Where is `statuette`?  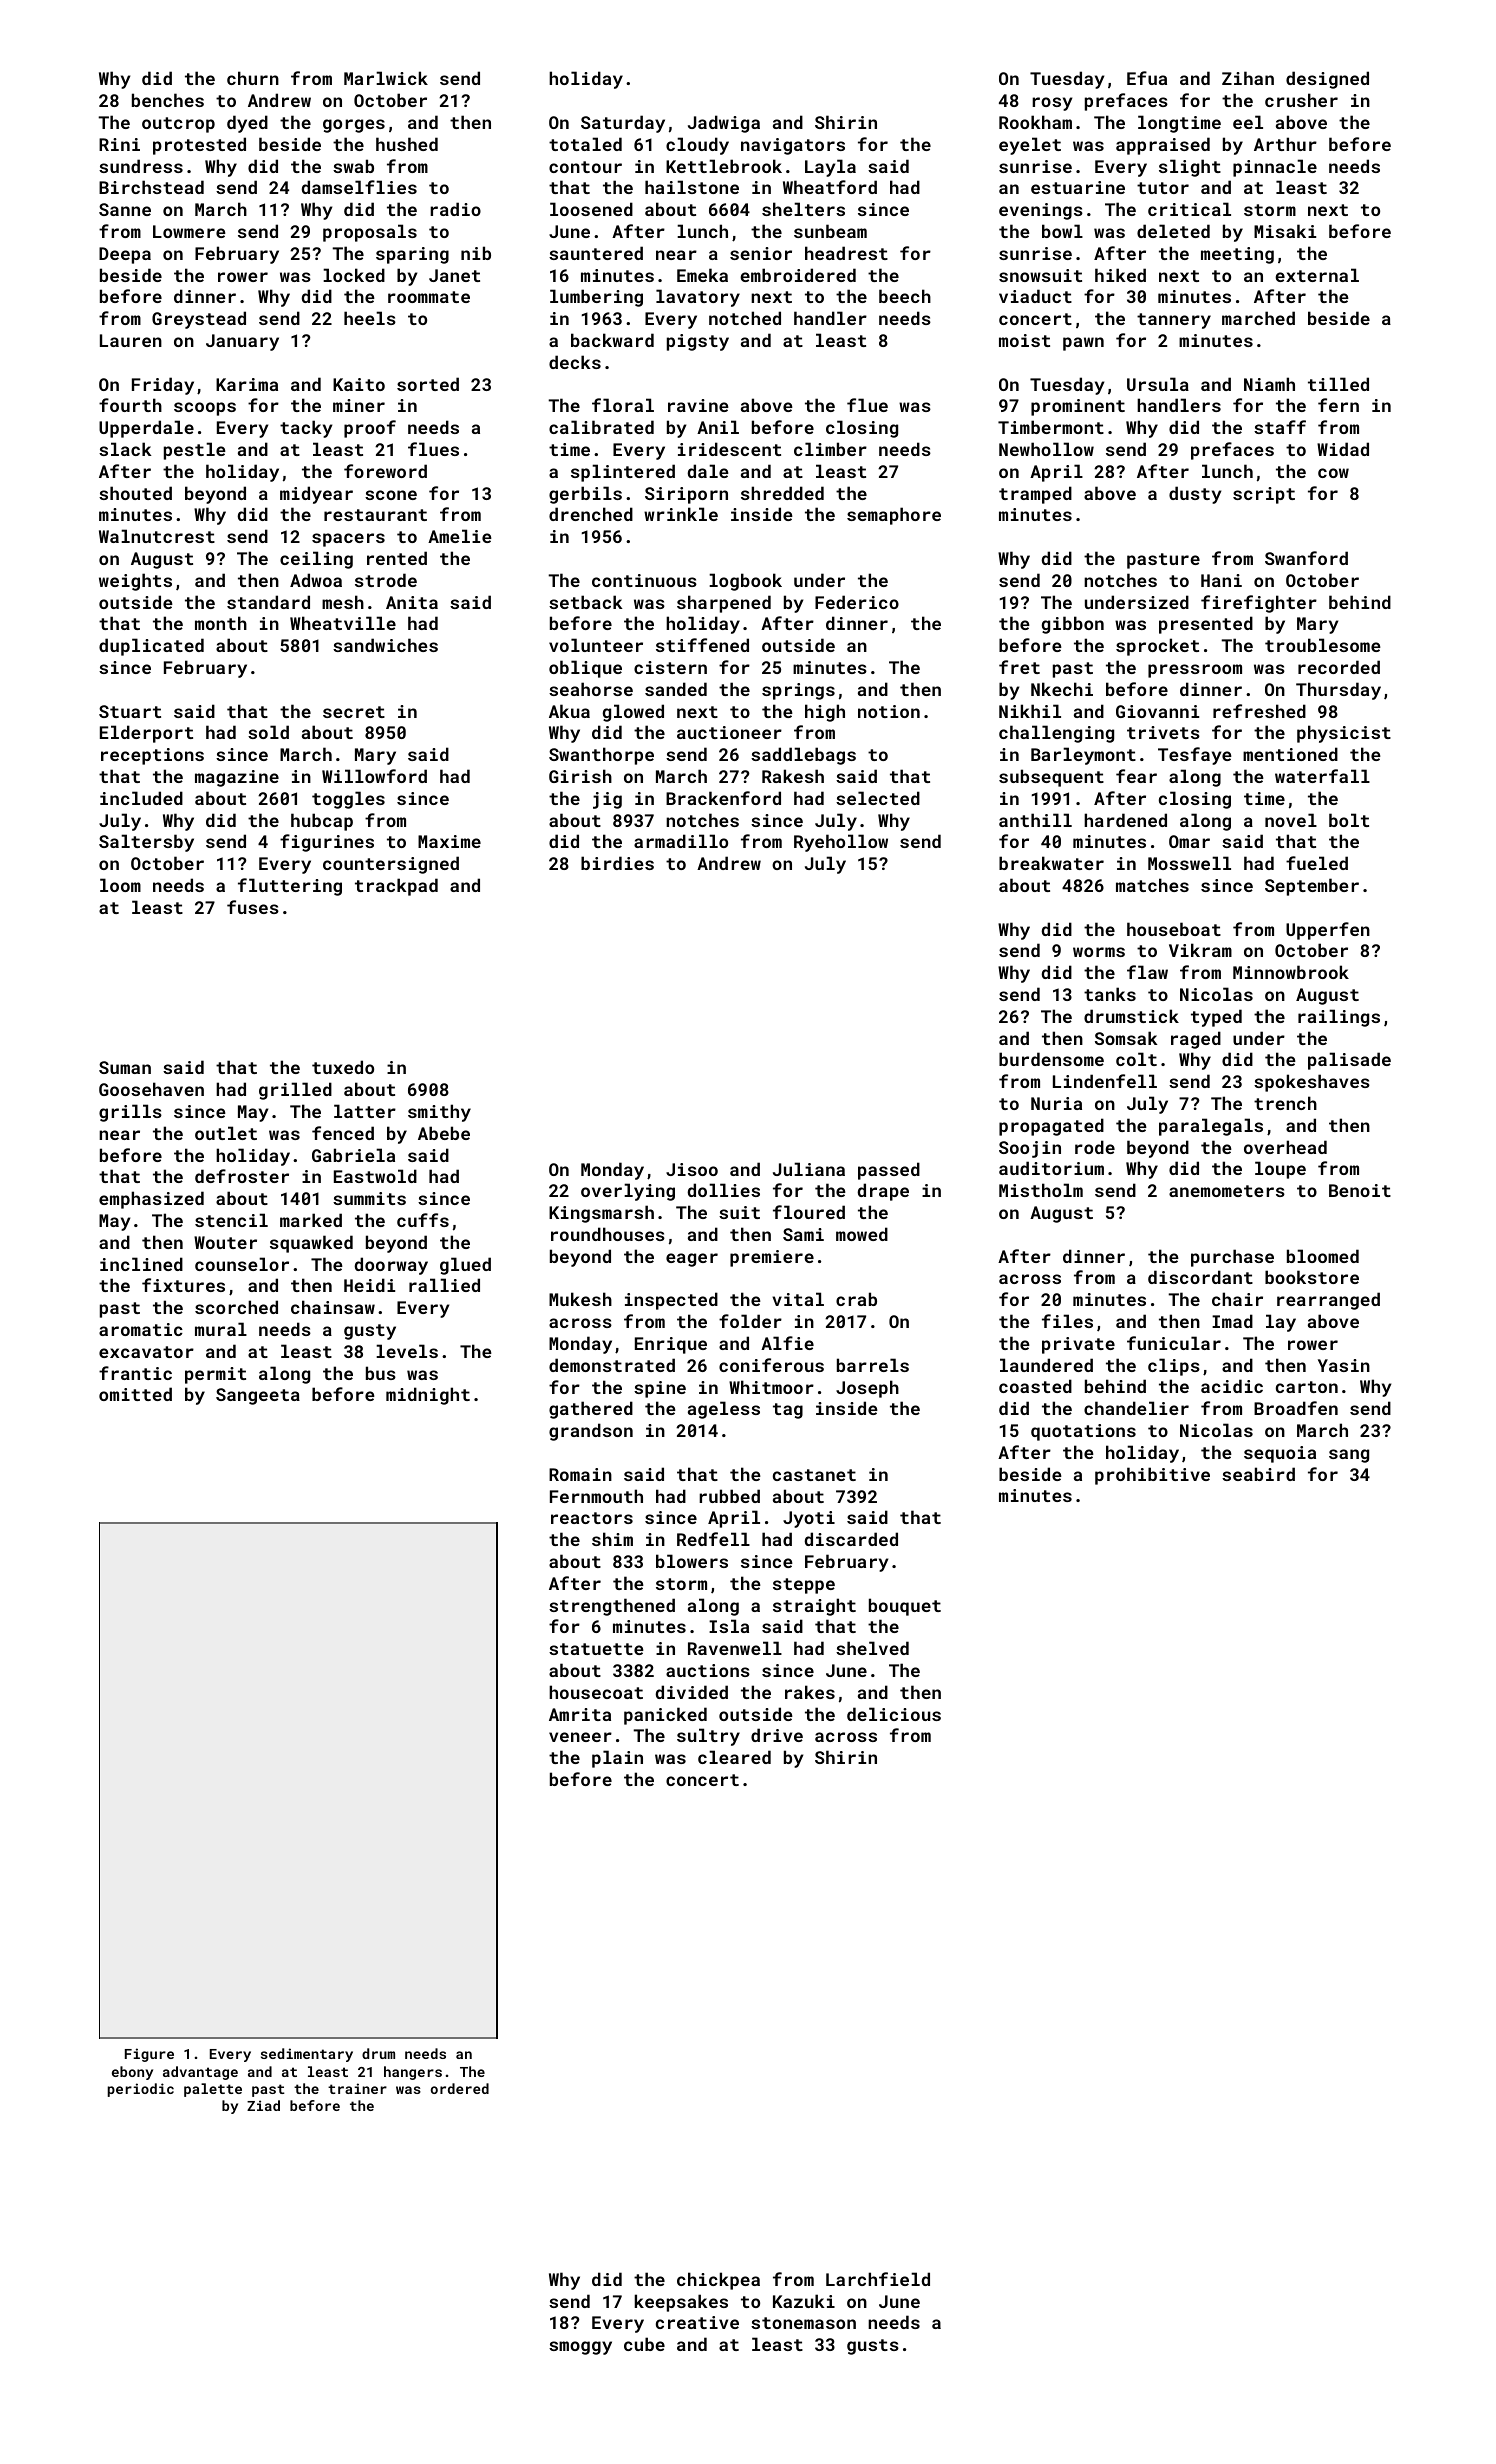
statuette is located at coordinates (596, 1649).
